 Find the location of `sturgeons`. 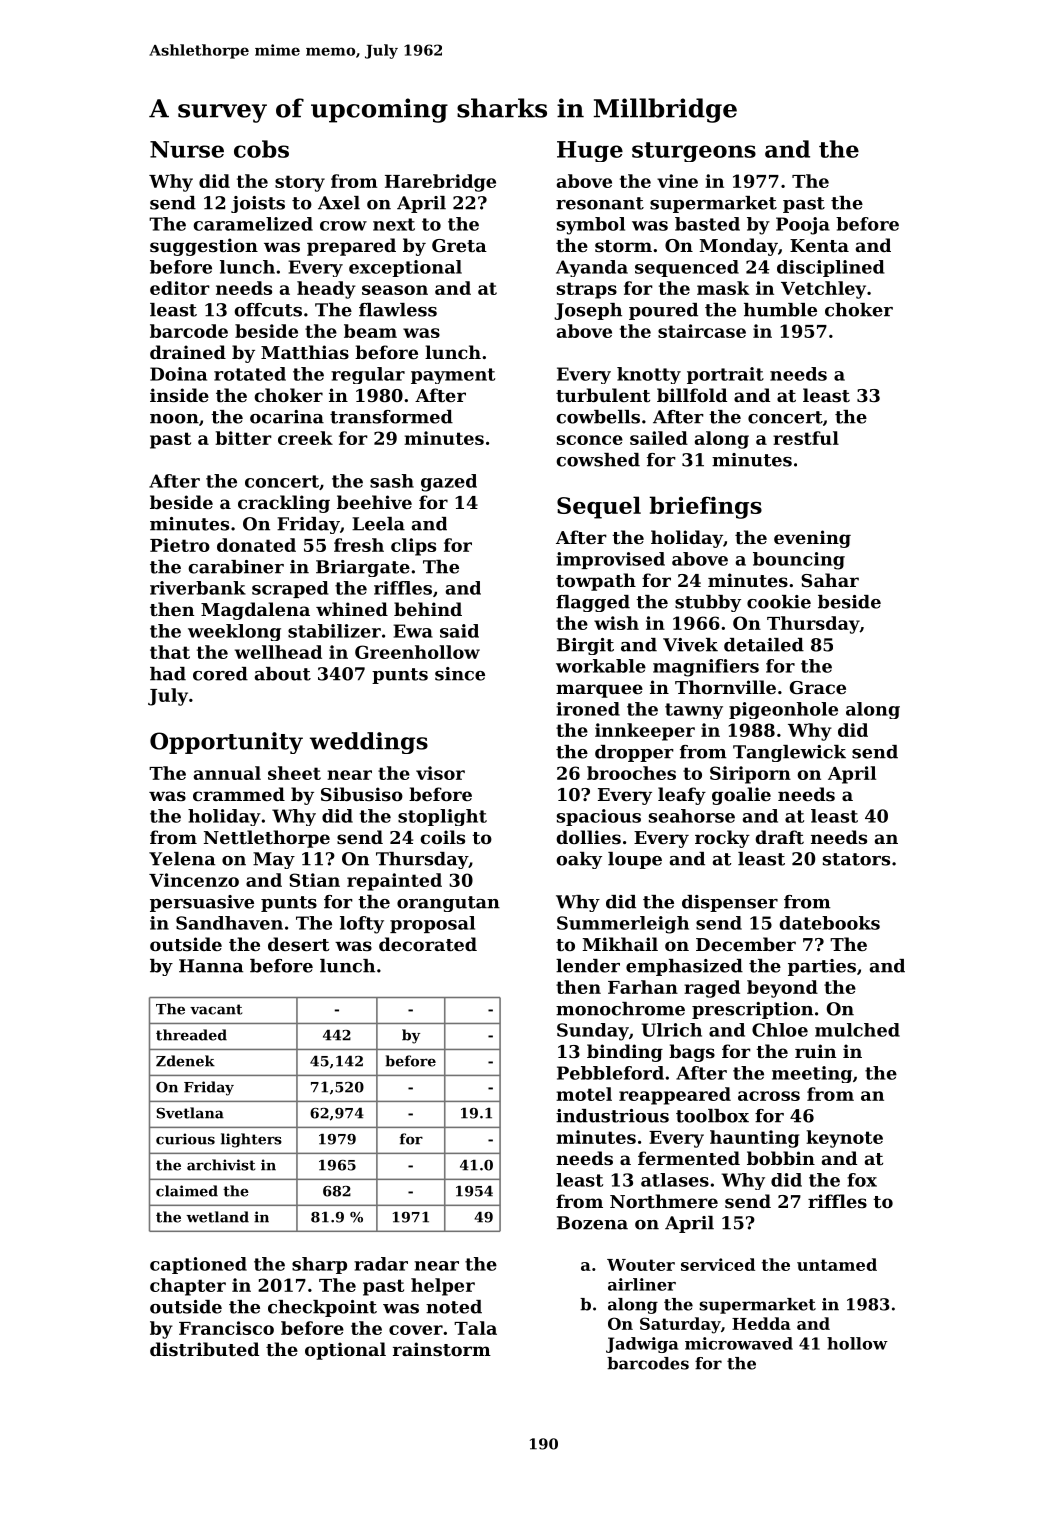

sturgeons is located at coordinates (694, 152).
